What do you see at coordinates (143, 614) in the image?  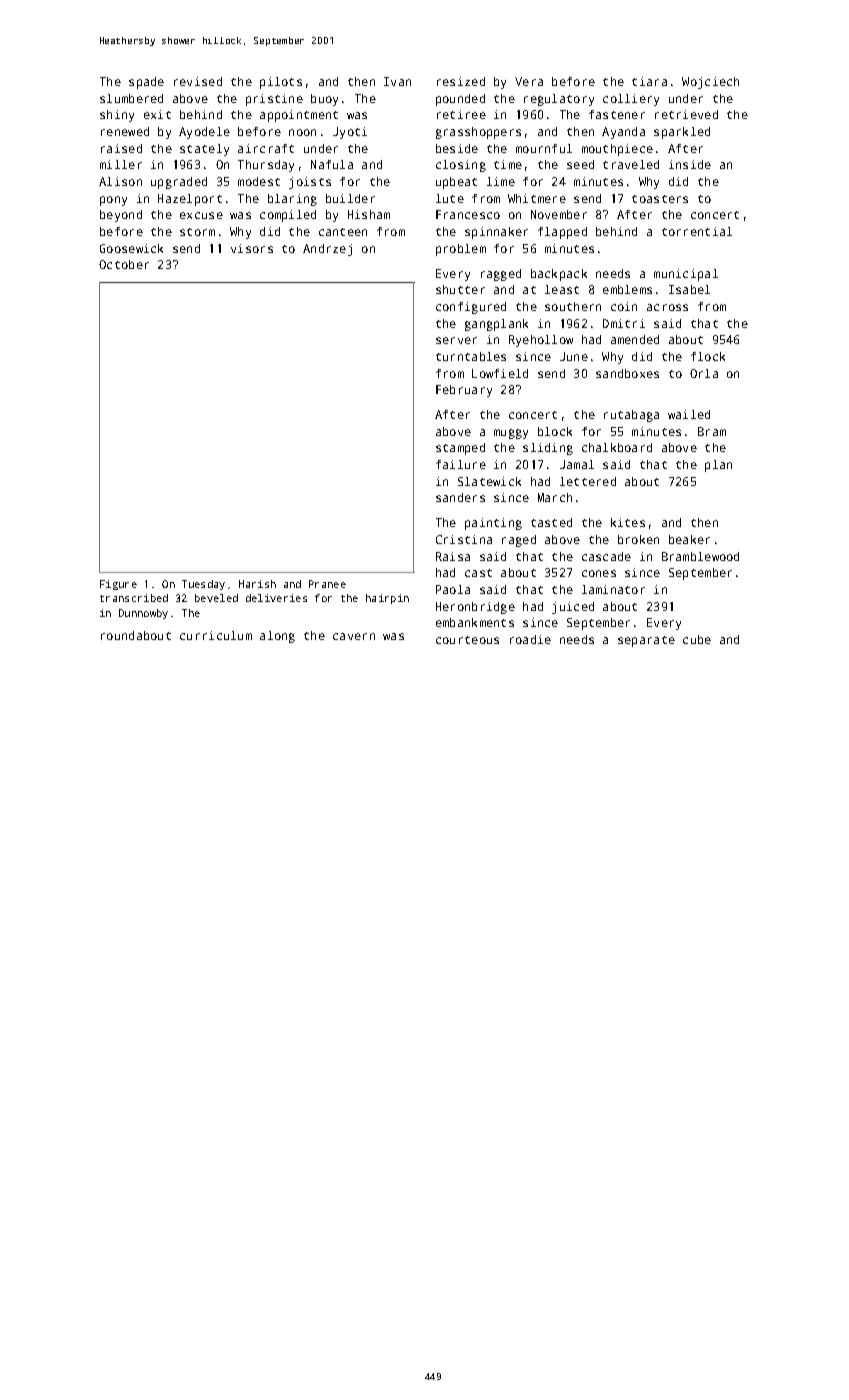 I see `Dunnowby` at bounding box center [143, 614].
